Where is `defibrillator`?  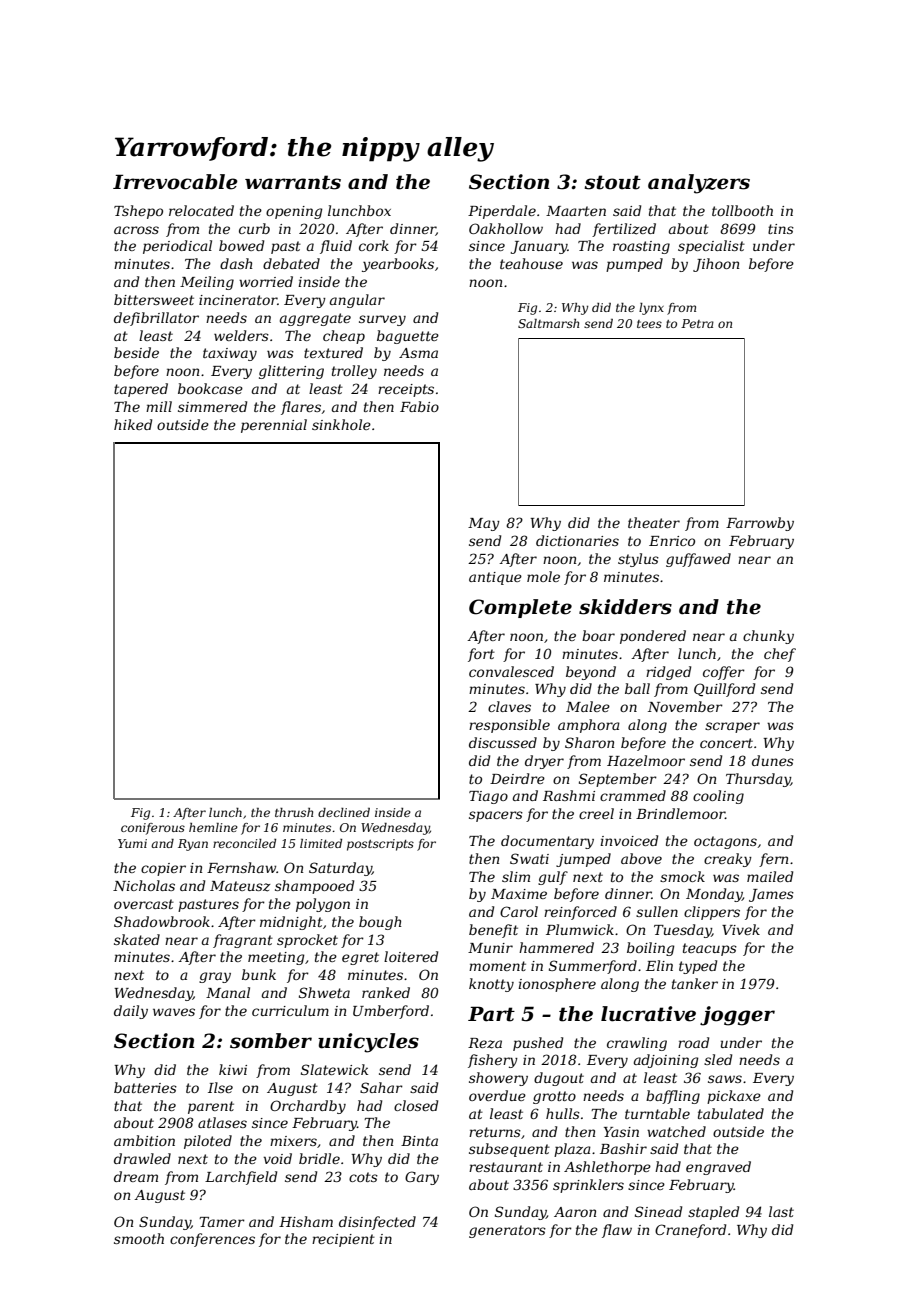 defibrillator is located at coordinates (156, 319).
